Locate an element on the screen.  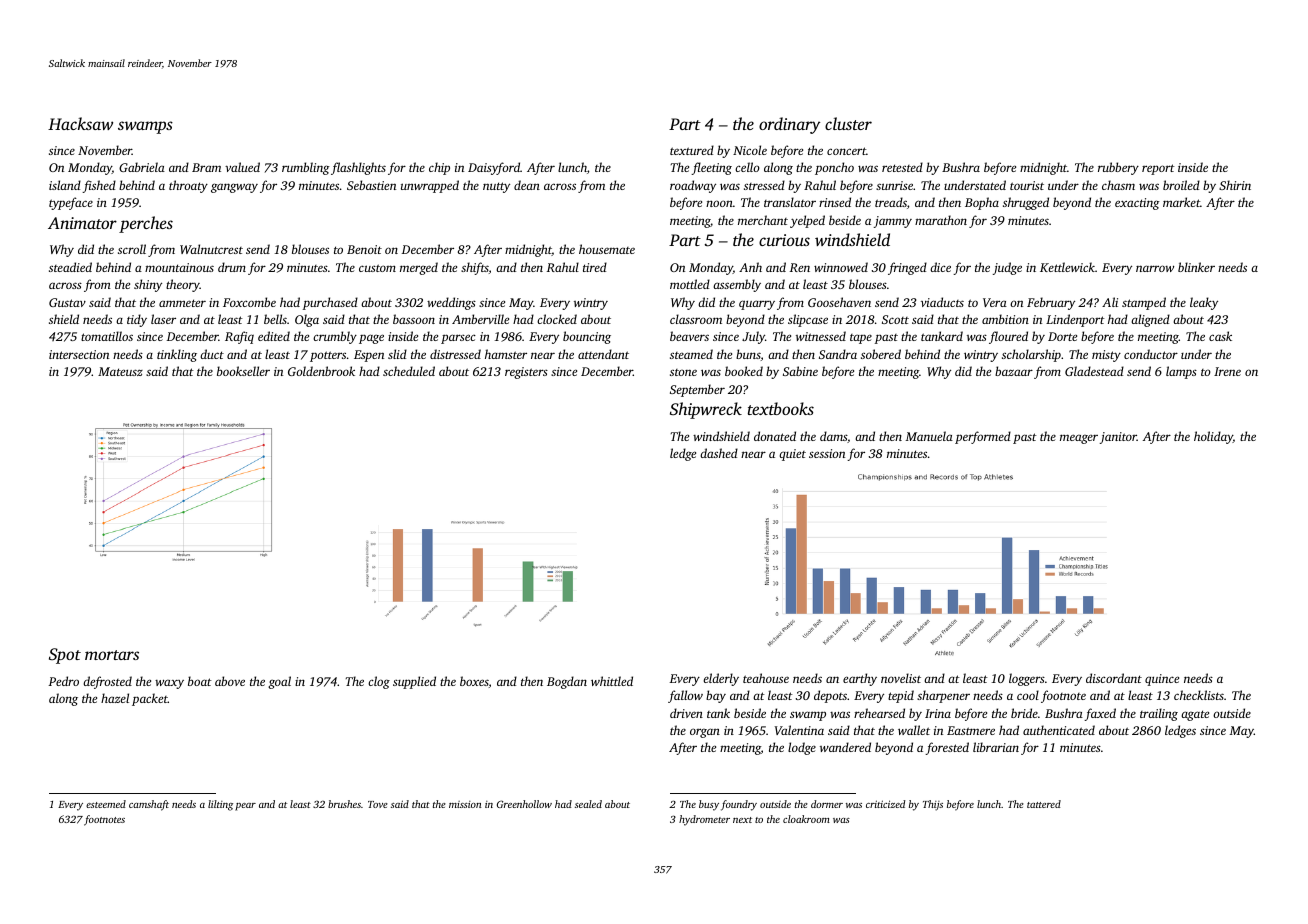
Olga is located at coordinates (307, 320).
